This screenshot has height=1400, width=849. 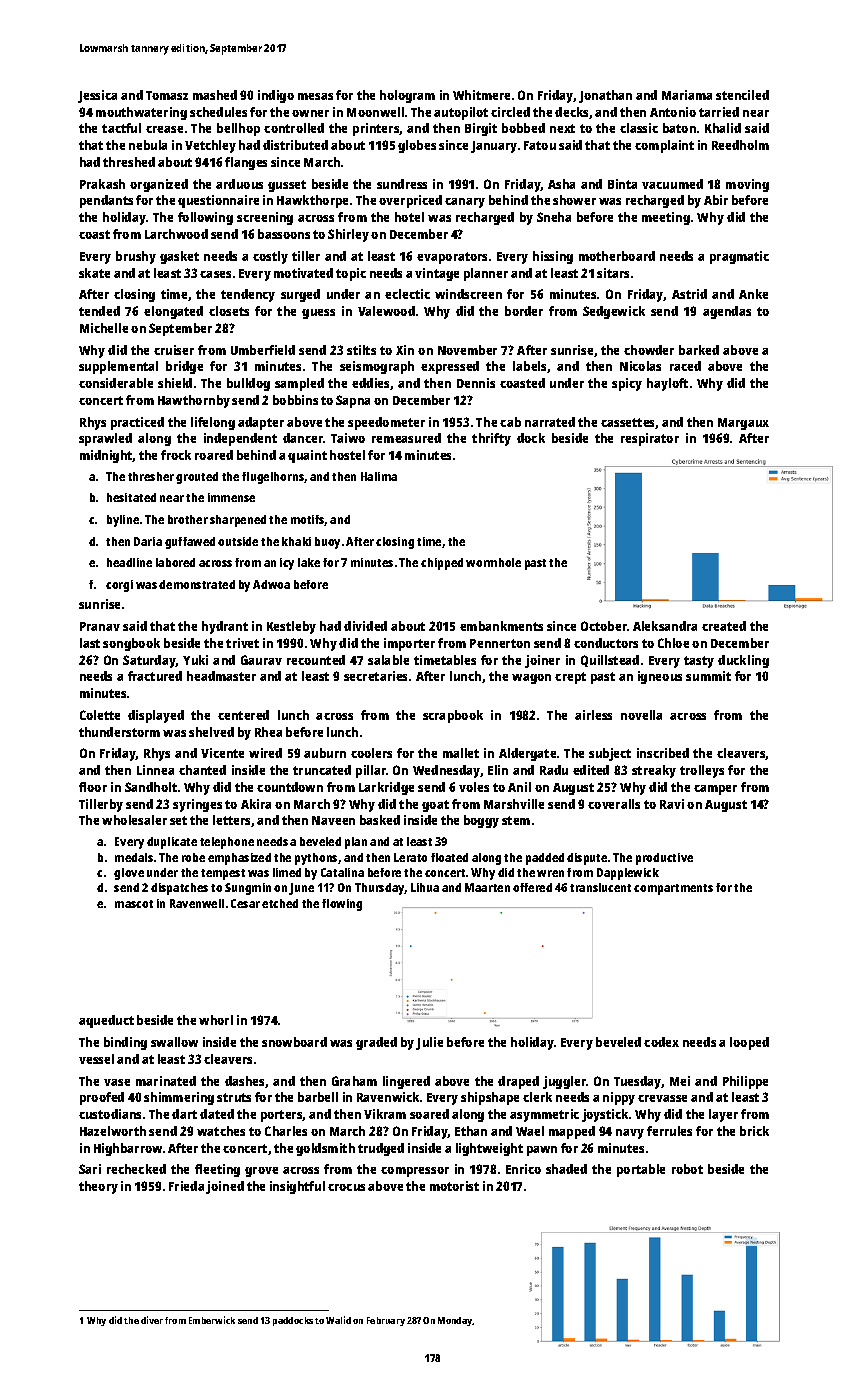 I want to click on robot, so click(x=687, y=1169).
